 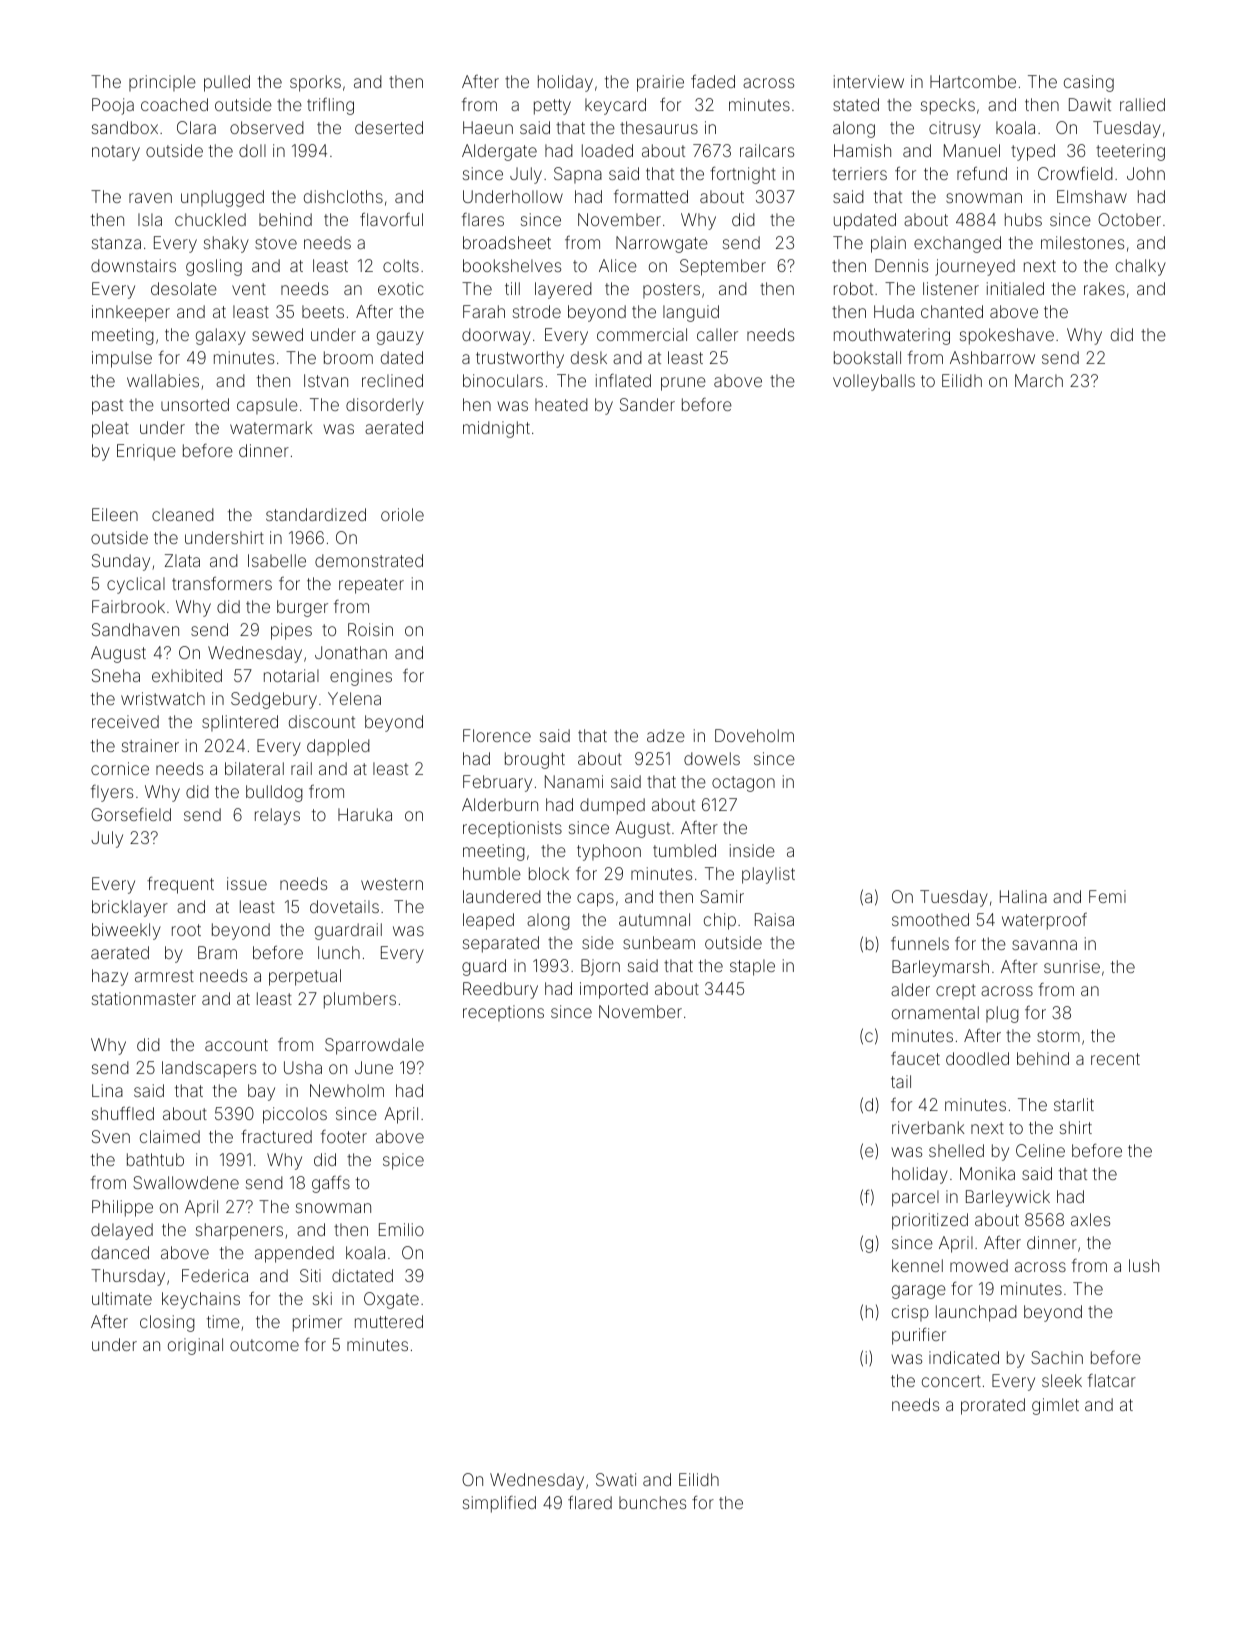 I want to click on original, so click(x=195, y=1346).
